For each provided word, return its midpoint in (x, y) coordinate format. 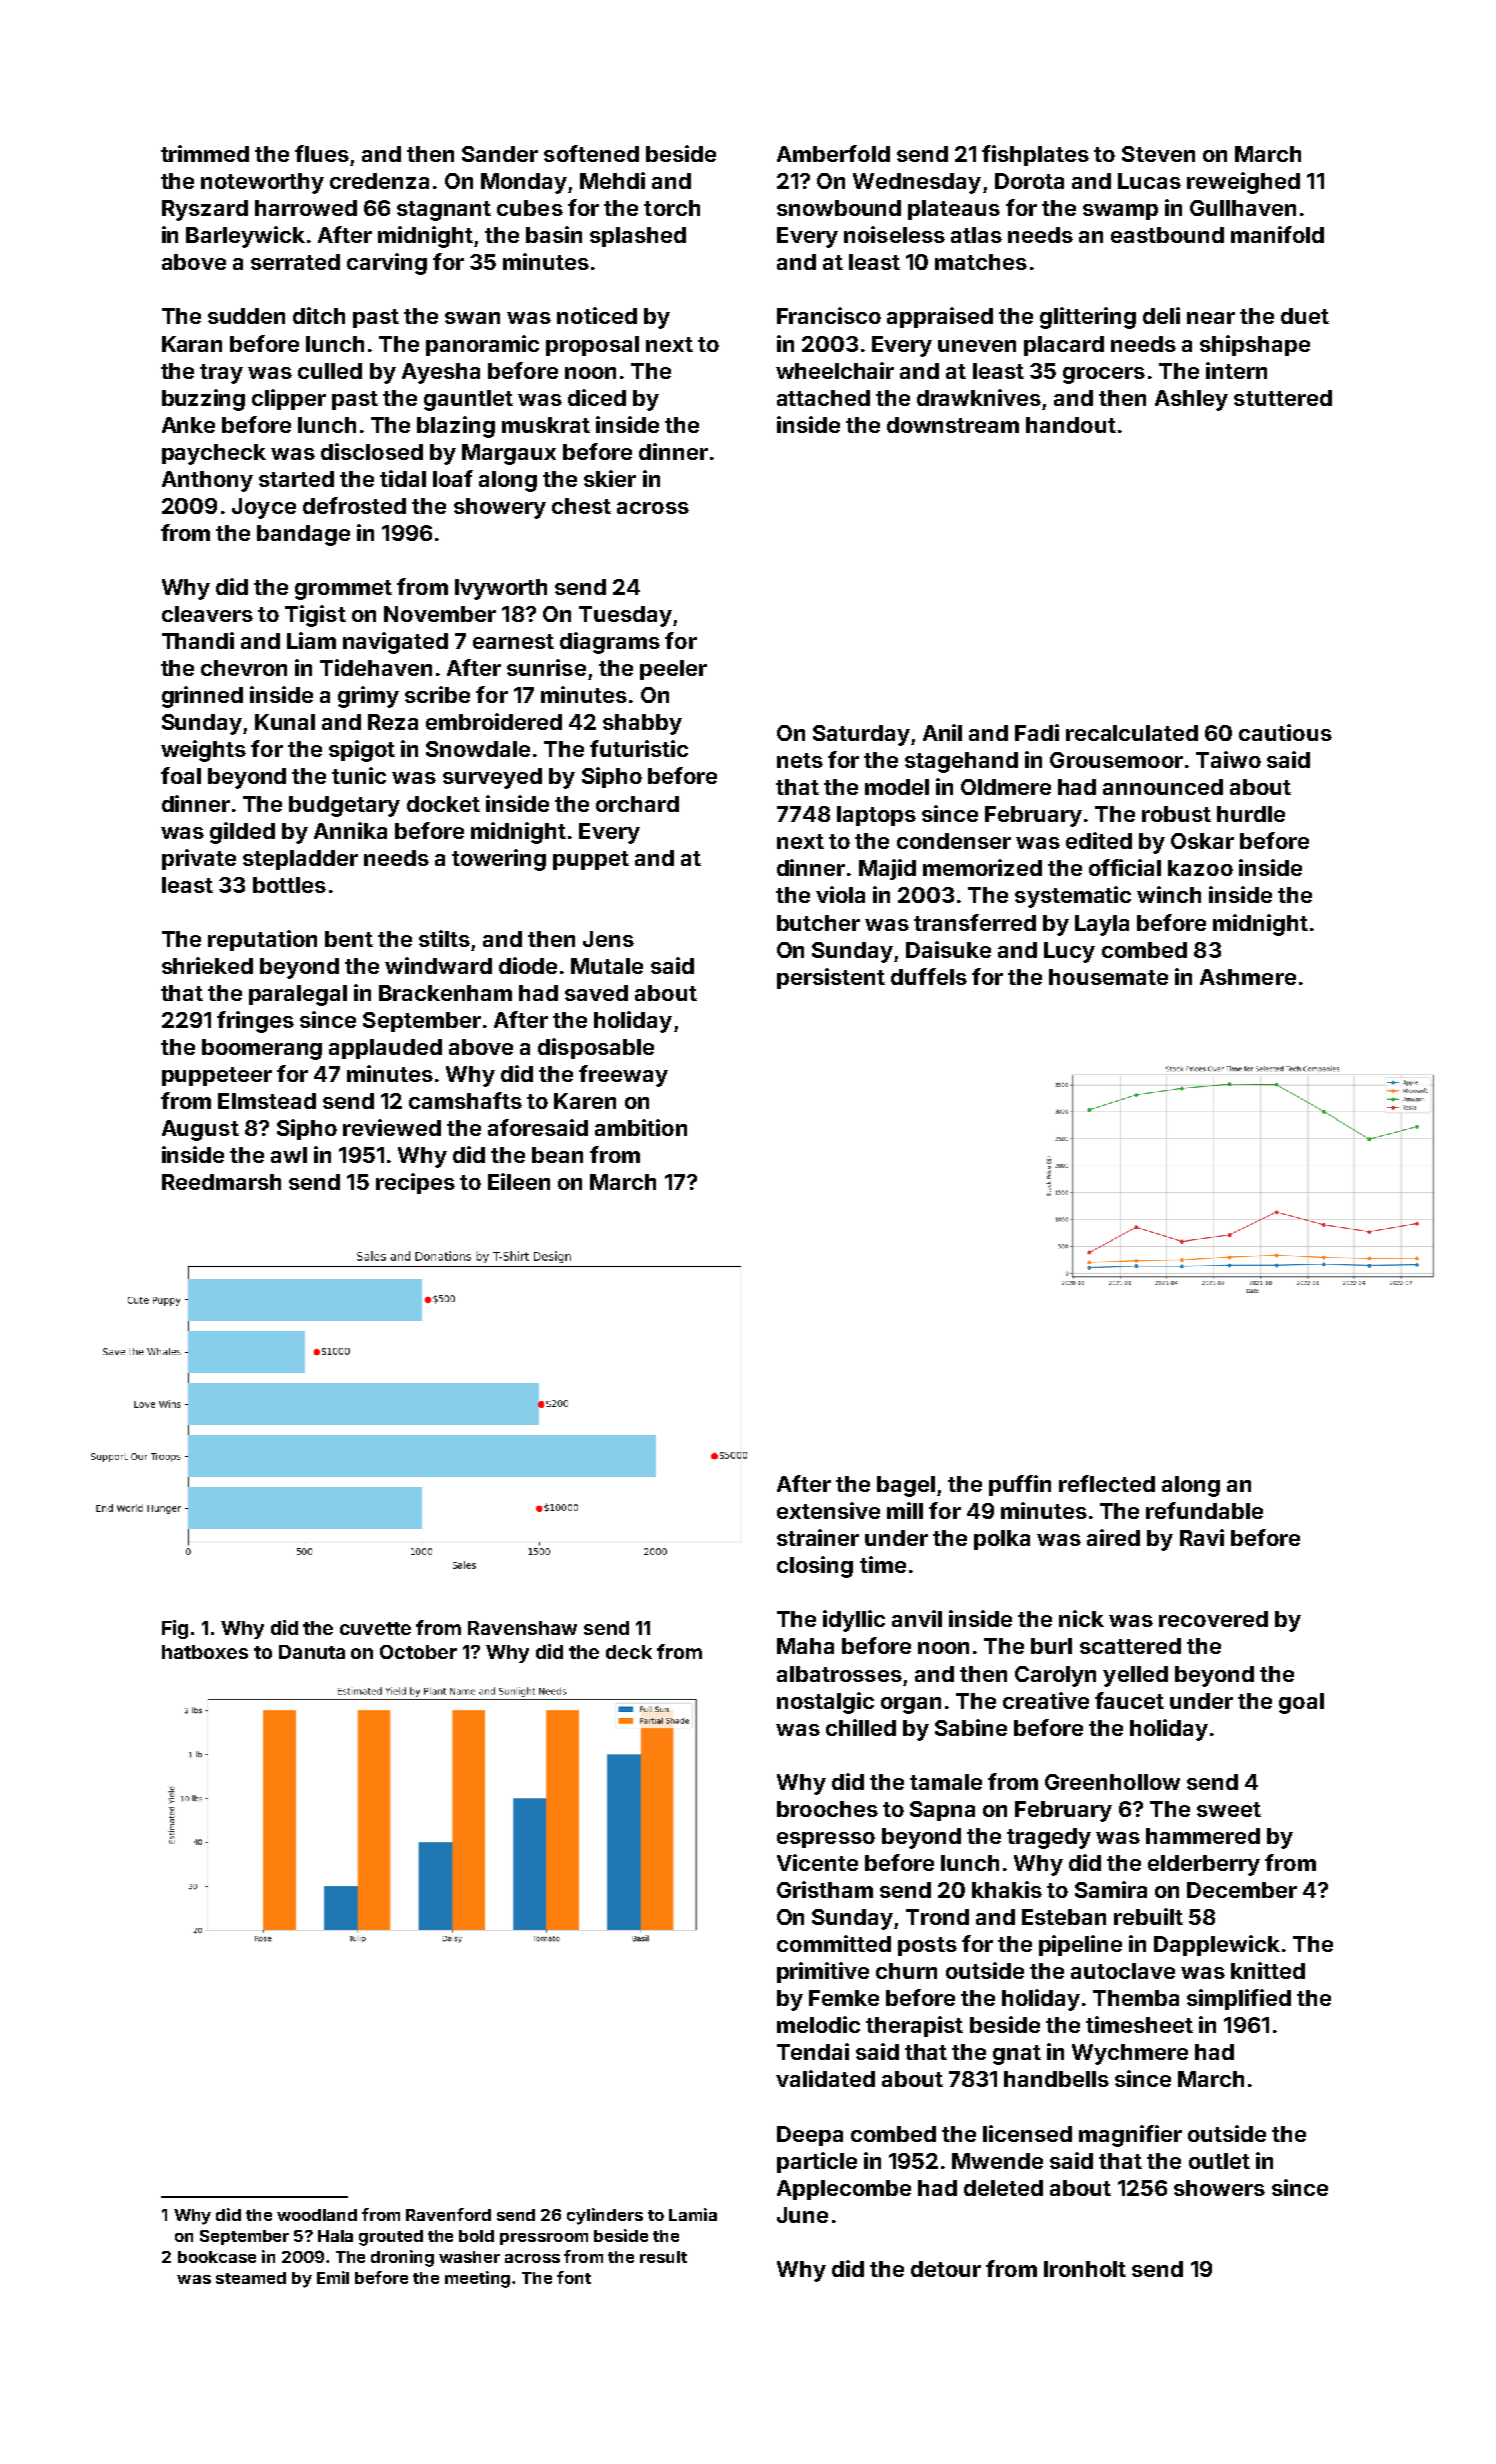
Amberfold (833, 153)
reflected (1107, 1483)
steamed (251, 2278)
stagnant (444, 211)
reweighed (1243, 183)
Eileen (519, 1181)
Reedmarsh (221, 1182)
